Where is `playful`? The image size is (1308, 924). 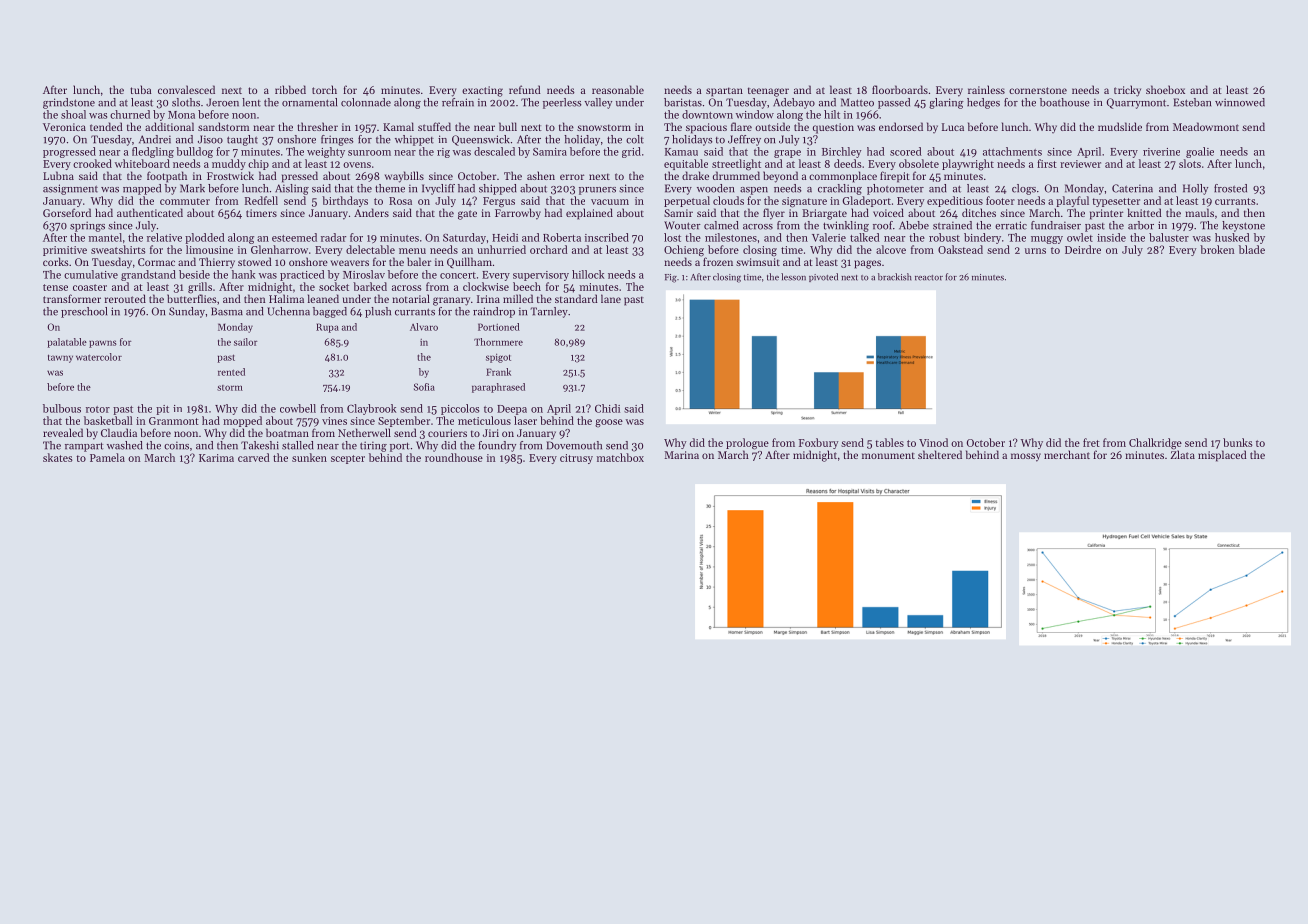
playful is located at coordinates (1072, 201).
